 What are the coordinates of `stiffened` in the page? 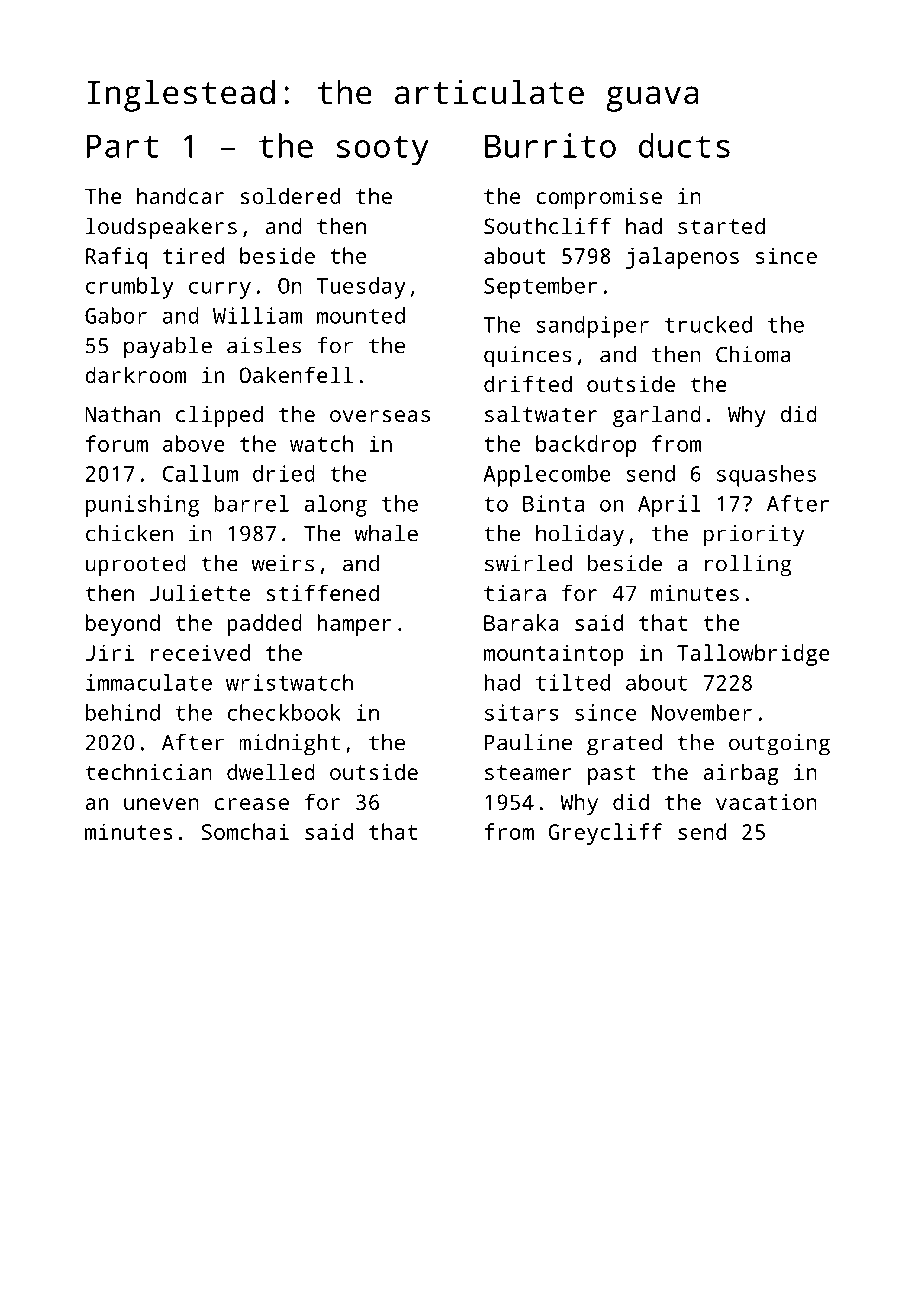 It's located at (322, 592).
